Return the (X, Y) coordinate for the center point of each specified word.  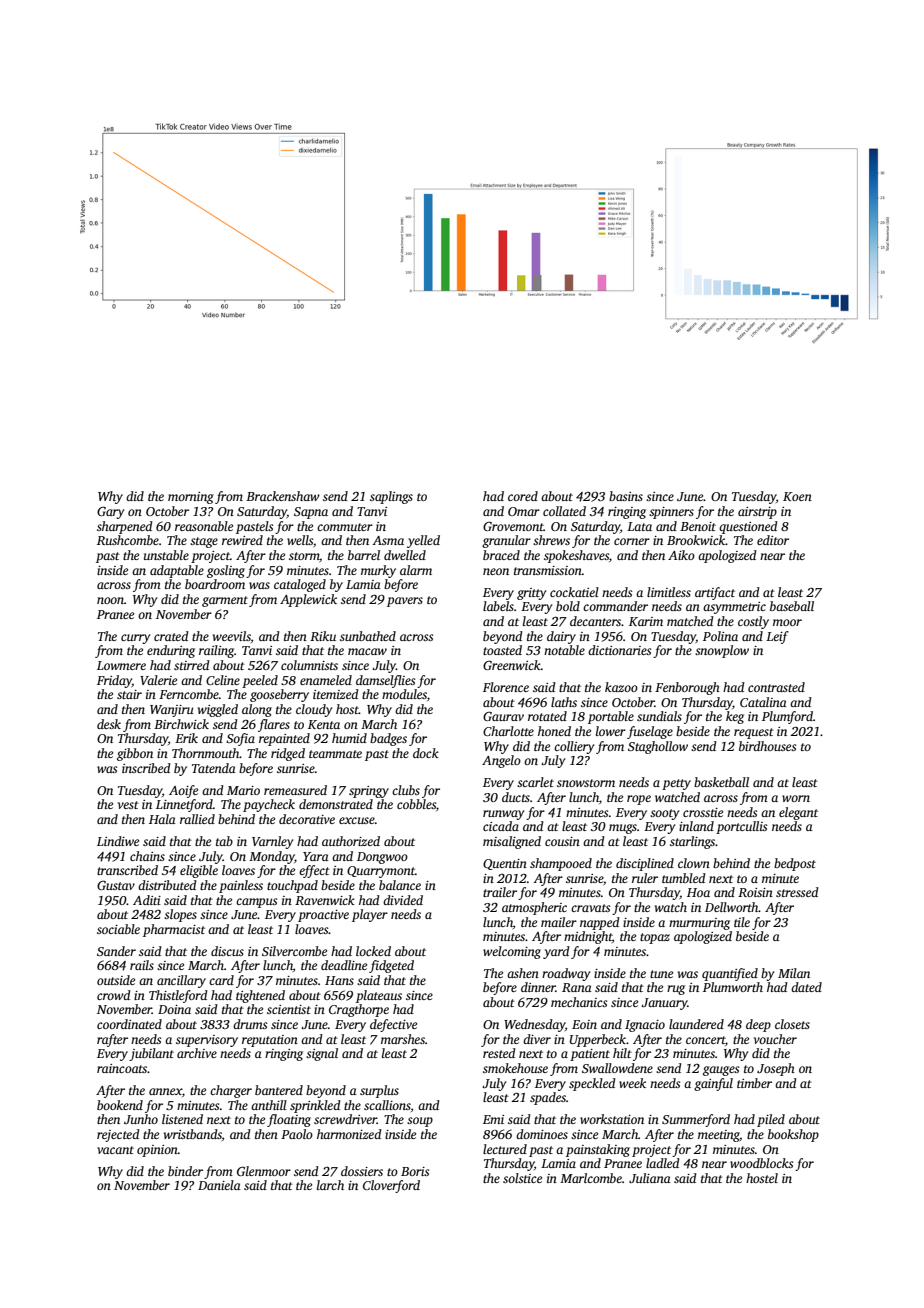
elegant (798, 813)
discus (227, 951)
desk (109, 724)
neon (496, 571)
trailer (500, 892)
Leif (777, 637)
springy (369, 792)
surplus (379, 1091)
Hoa (698, 892)
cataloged (300, 585)
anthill (269, 1105)
